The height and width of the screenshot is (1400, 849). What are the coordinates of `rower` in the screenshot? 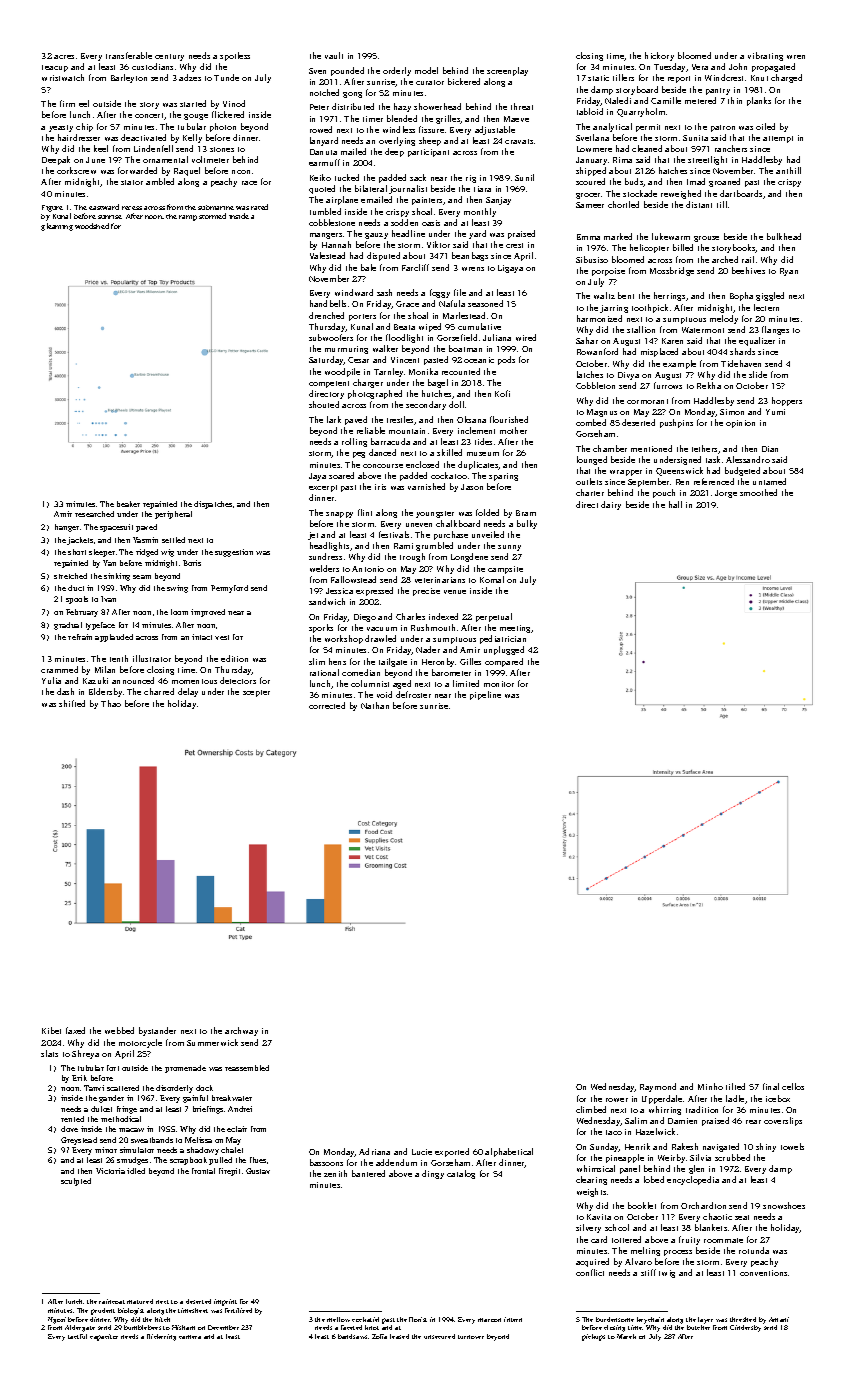 It's located at (617, 1100).
